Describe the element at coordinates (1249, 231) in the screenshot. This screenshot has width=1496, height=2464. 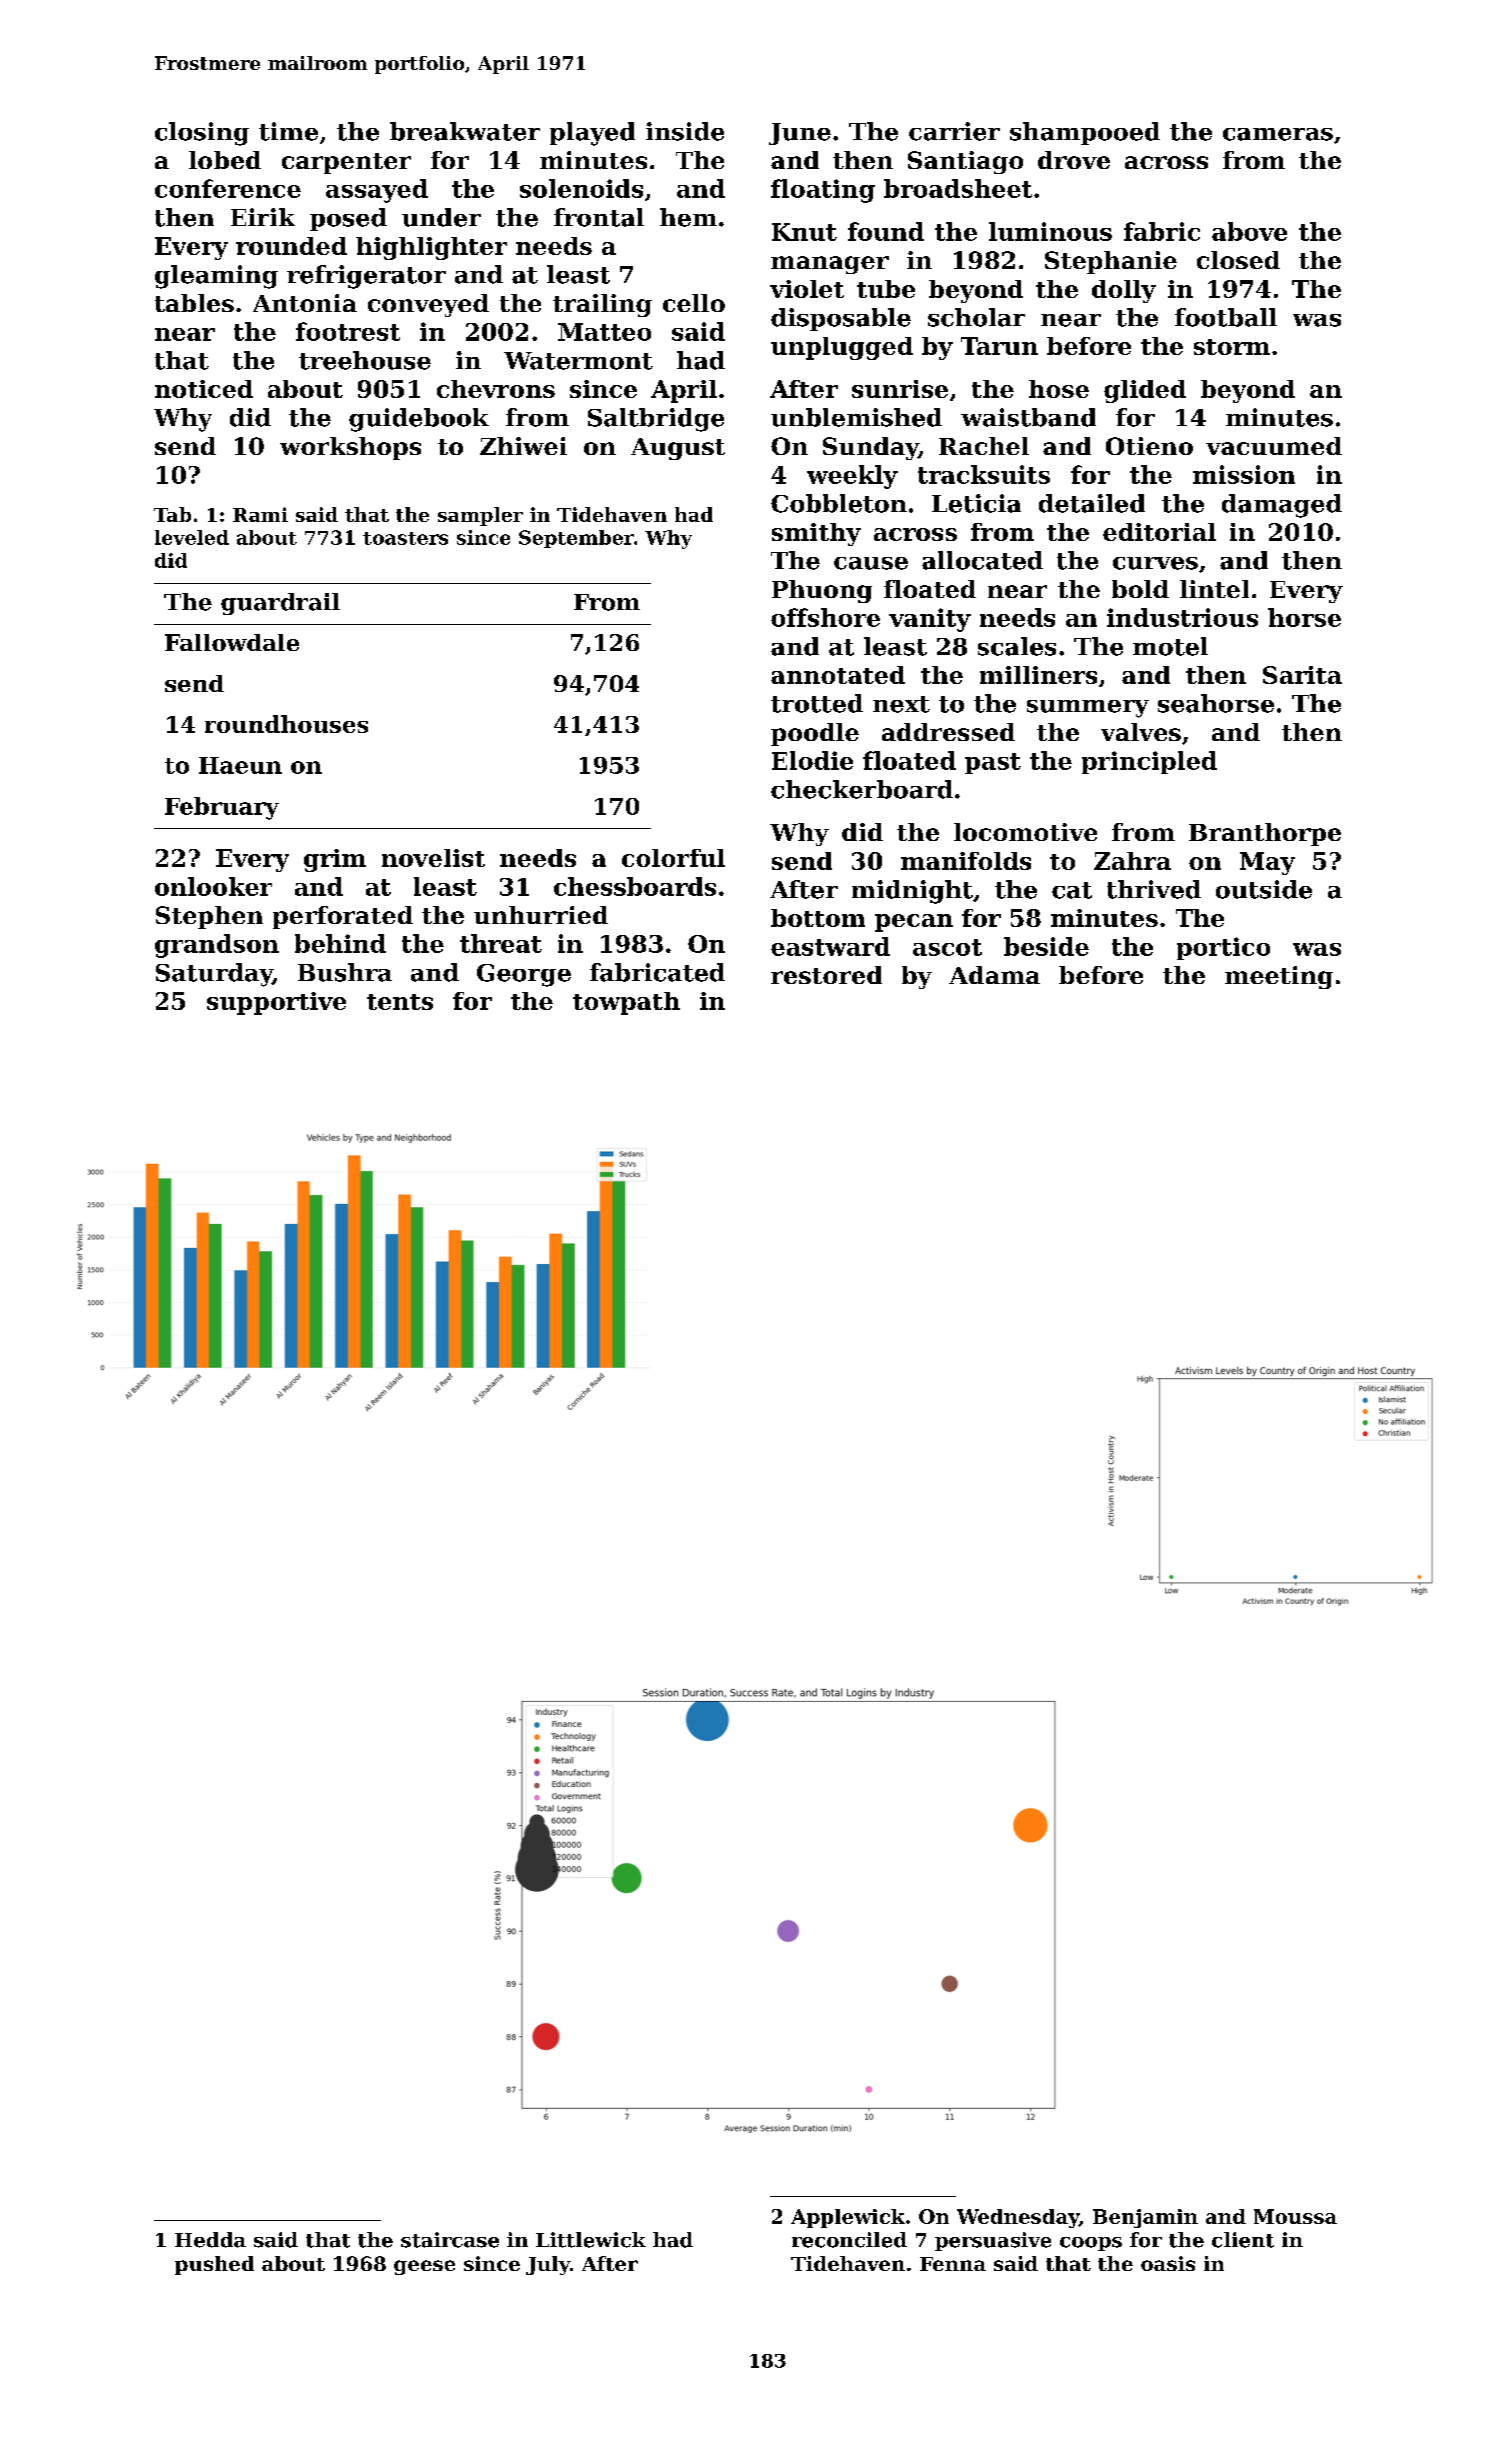
I see `above` at that location.
